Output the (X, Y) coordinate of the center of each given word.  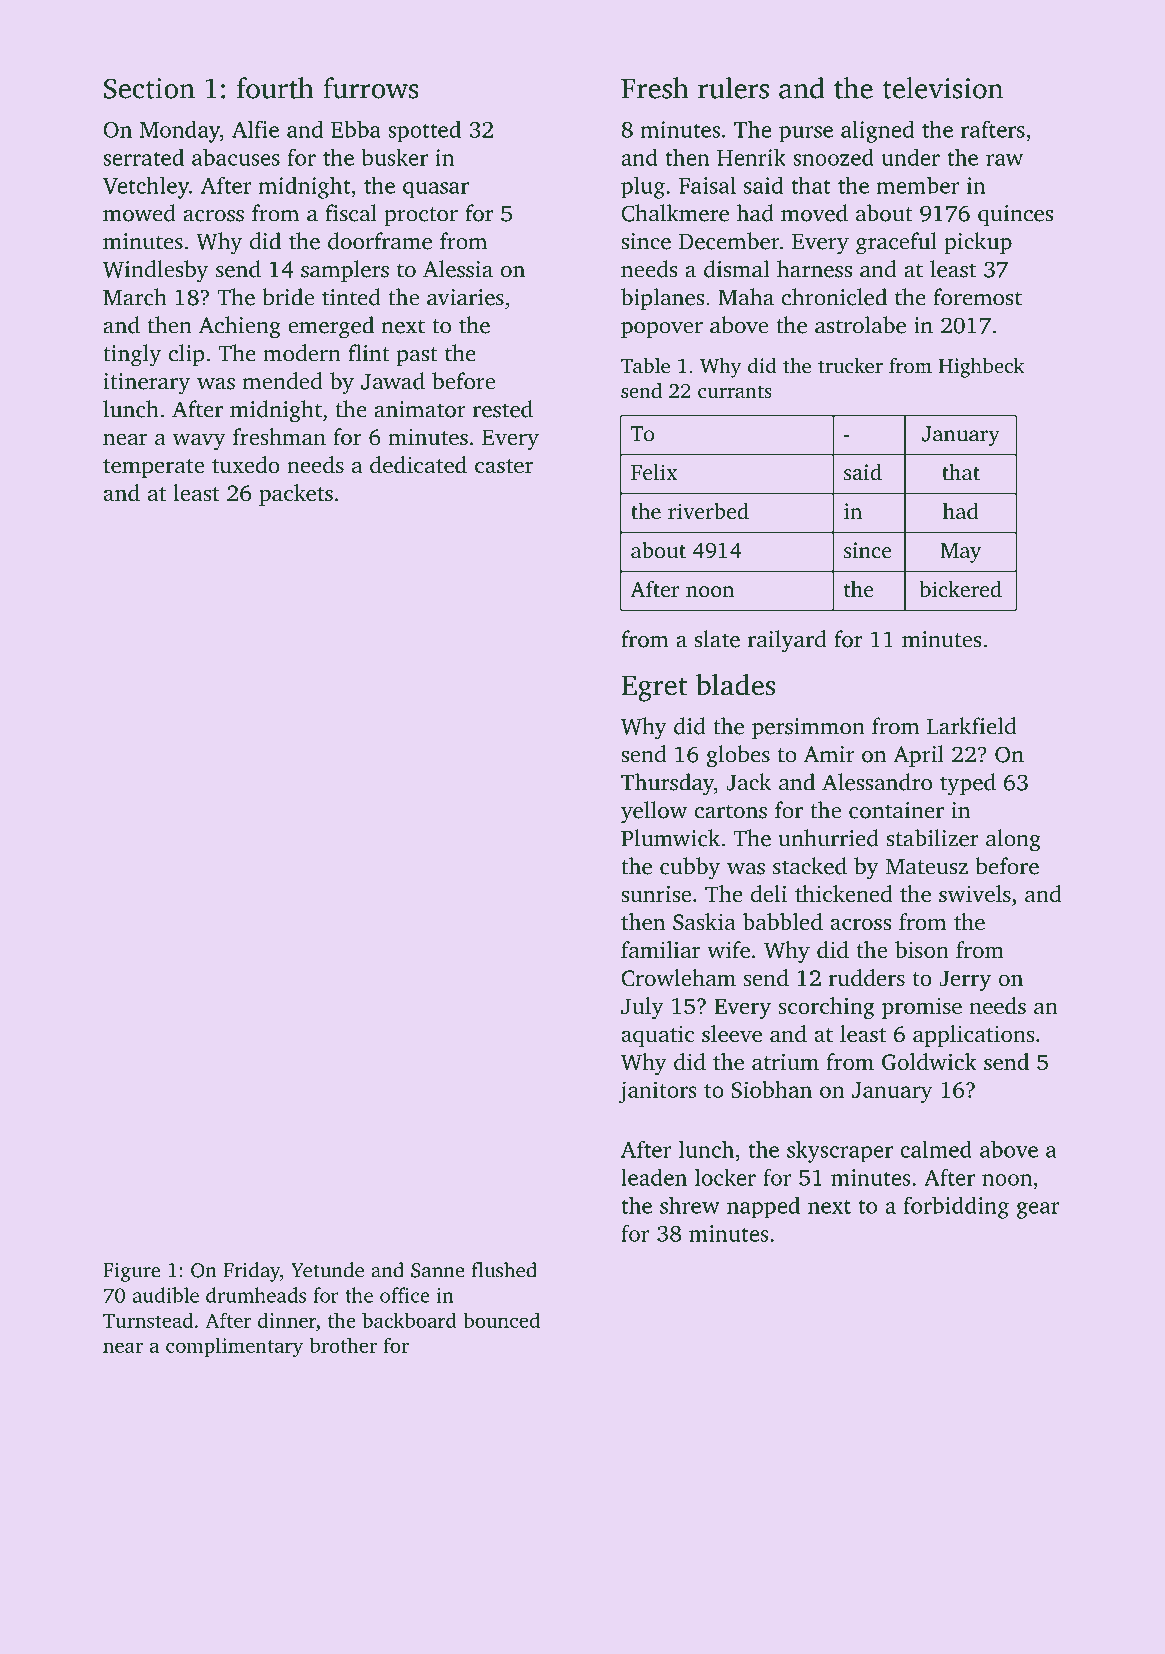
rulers (733, 88)
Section (149, 88)
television (943, 88)
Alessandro (877, 782)
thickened (844, 894)
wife (728, 950)
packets (296, 495)
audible (166, 1295)
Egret (654, 689)
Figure (131, 1272)
